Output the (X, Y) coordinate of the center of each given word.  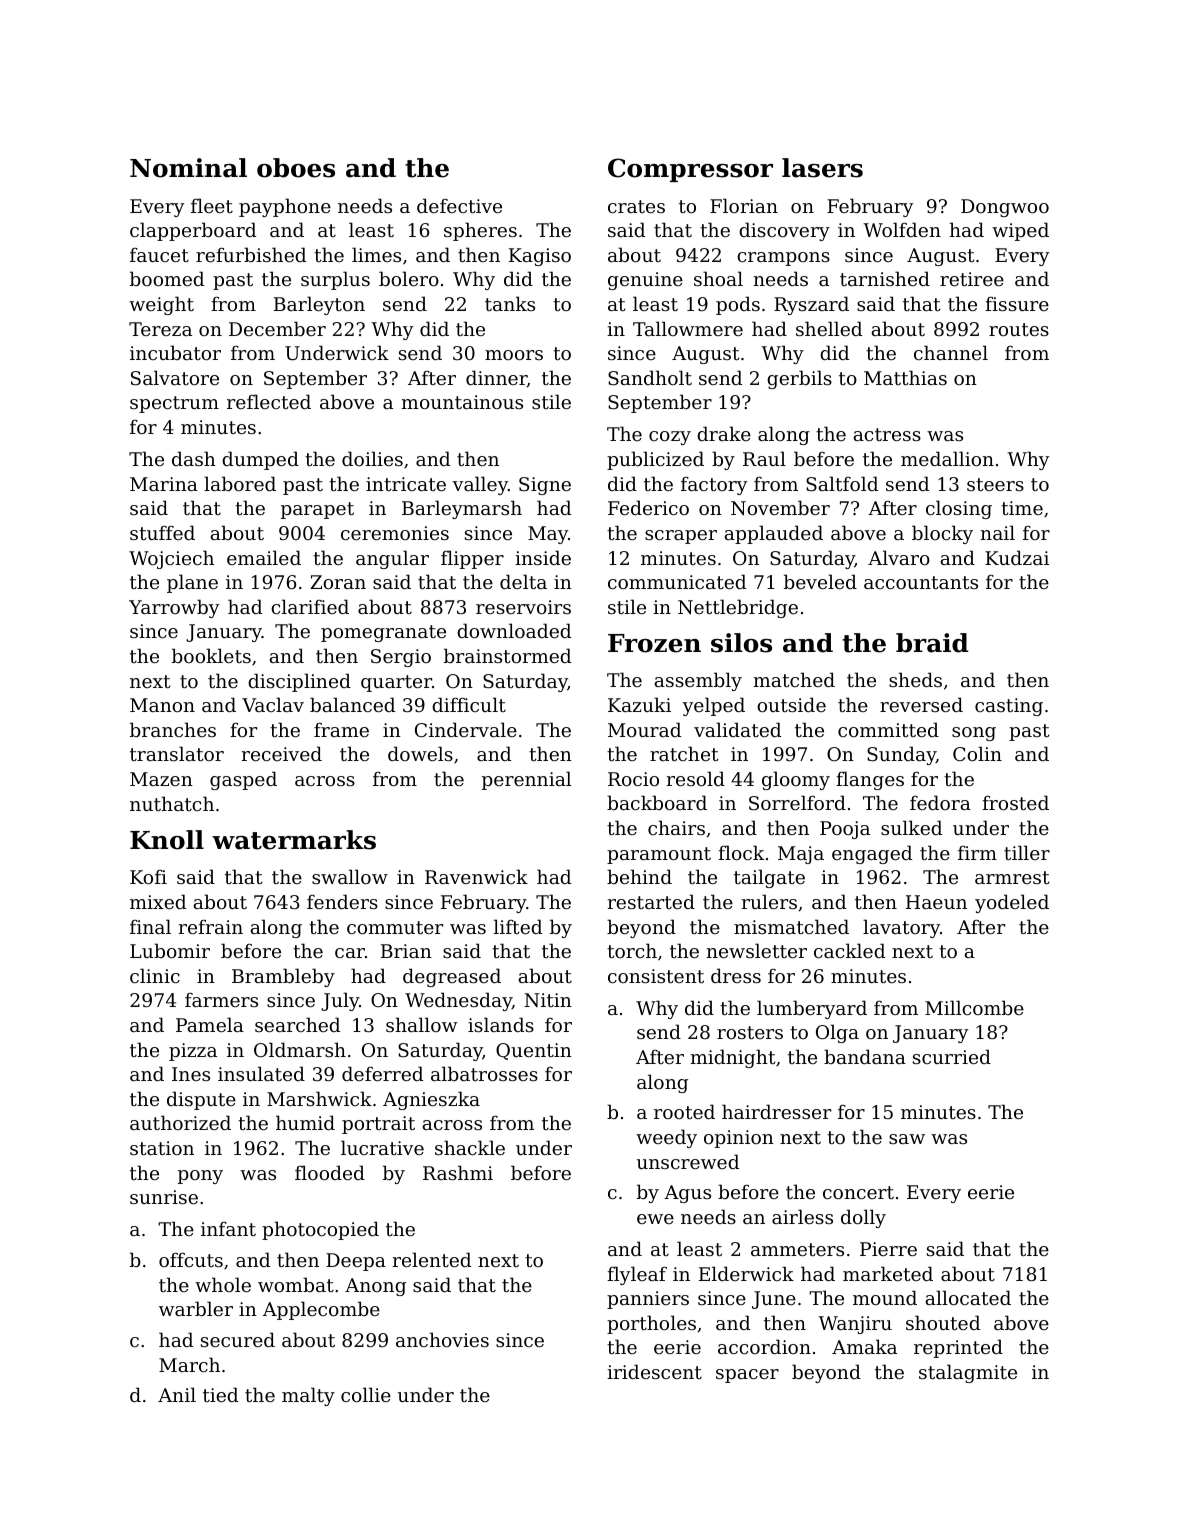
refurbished (251, 254)
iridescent (654, 1371)
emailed (264, 557)
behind (639, 876)
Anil (177, 1394)
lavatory (901, 928)
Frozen (654, 643)
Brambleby (283, 977)
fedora (940, 802)
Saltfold (842, 483)
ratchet (684, 753)
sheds (915, 679)
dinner (496, 377)
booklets (211, 655)
